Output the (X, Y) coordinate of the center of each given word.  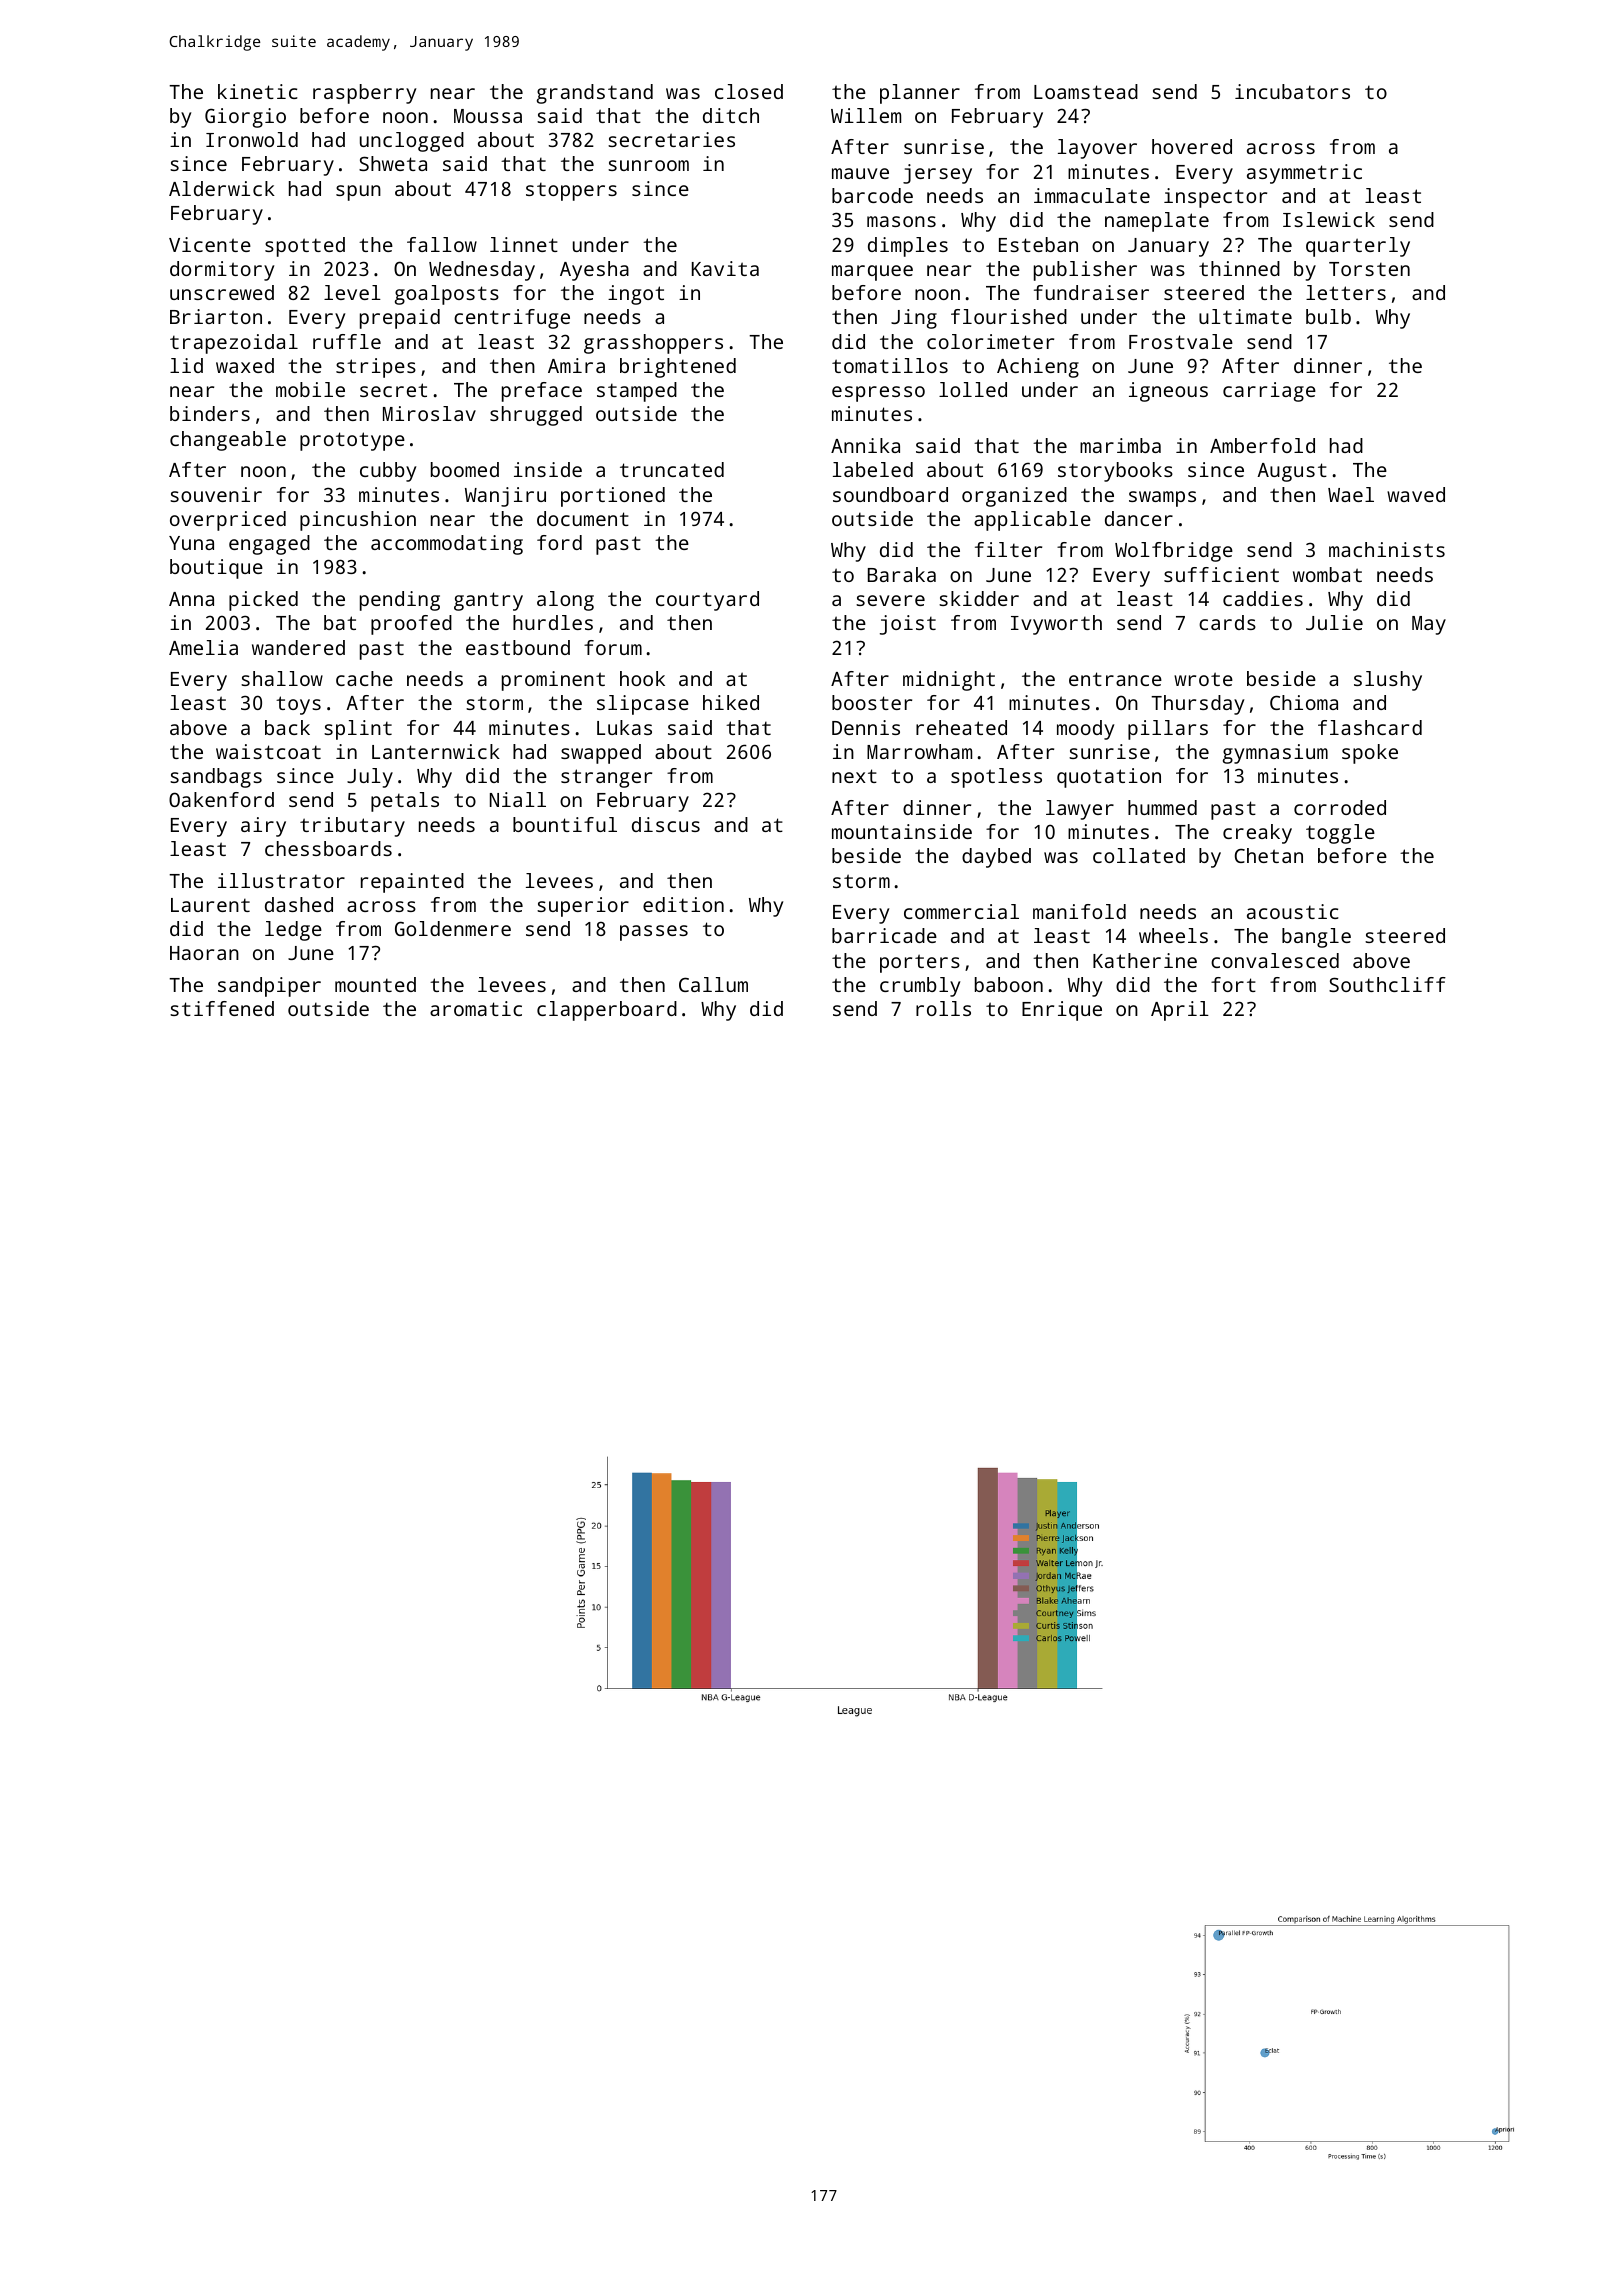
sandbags (216, 778)
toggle (1340, 834)
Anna (191, 599)
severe (890, 600)
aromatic (476, 1008)
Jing (914, 319)
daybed (996, 858)
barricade (884, 935)
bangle (1316, 938)
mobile (310, 389)
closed (749, 91)
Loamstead (1086, 91)
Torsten (1369, 269)
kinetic (258, 91)
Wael (1351, 494)
